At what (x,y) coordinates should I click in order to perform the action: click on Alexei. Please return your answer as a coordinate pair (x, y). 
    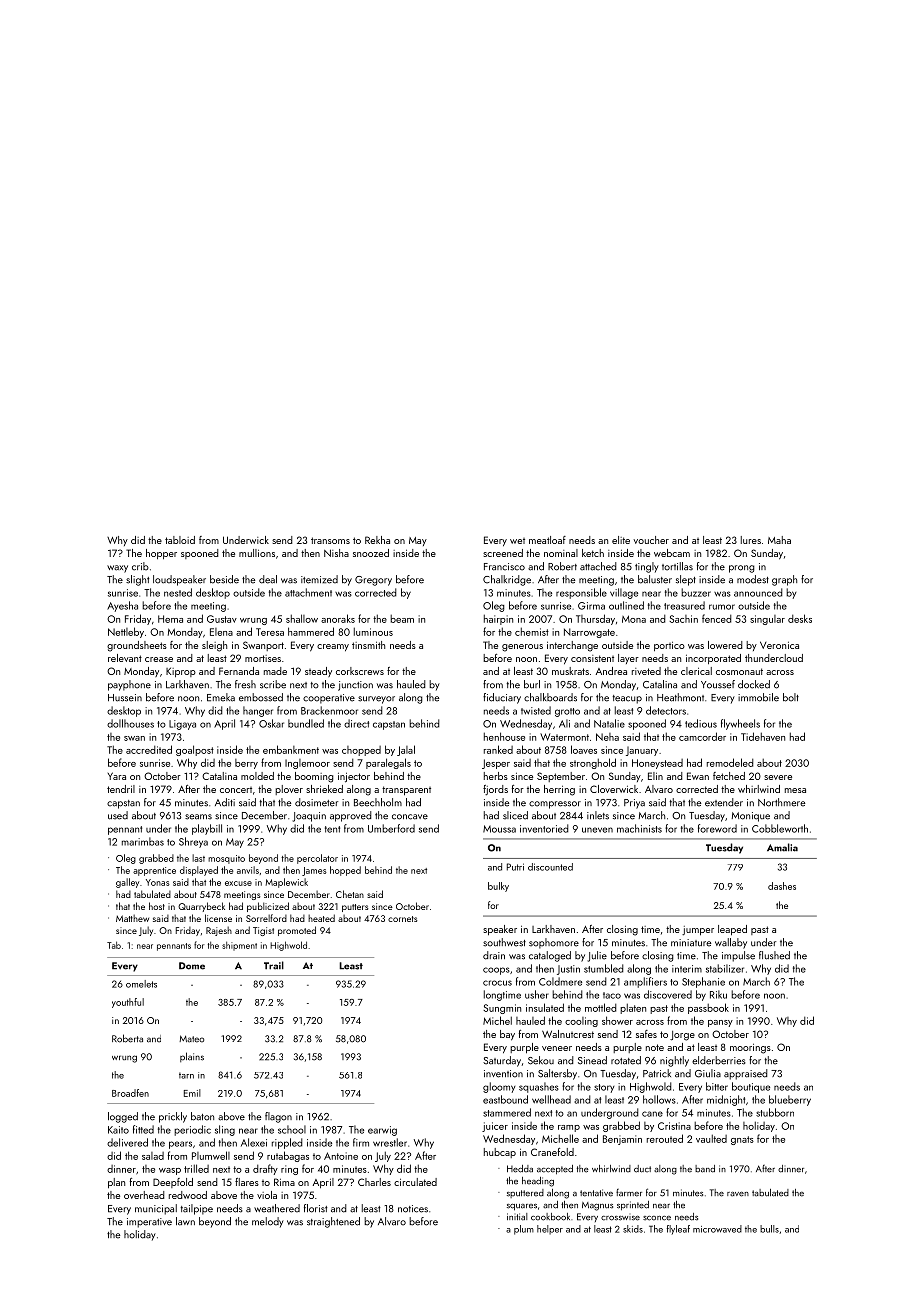
    Looking at the image, I should click on (254, 1142).
